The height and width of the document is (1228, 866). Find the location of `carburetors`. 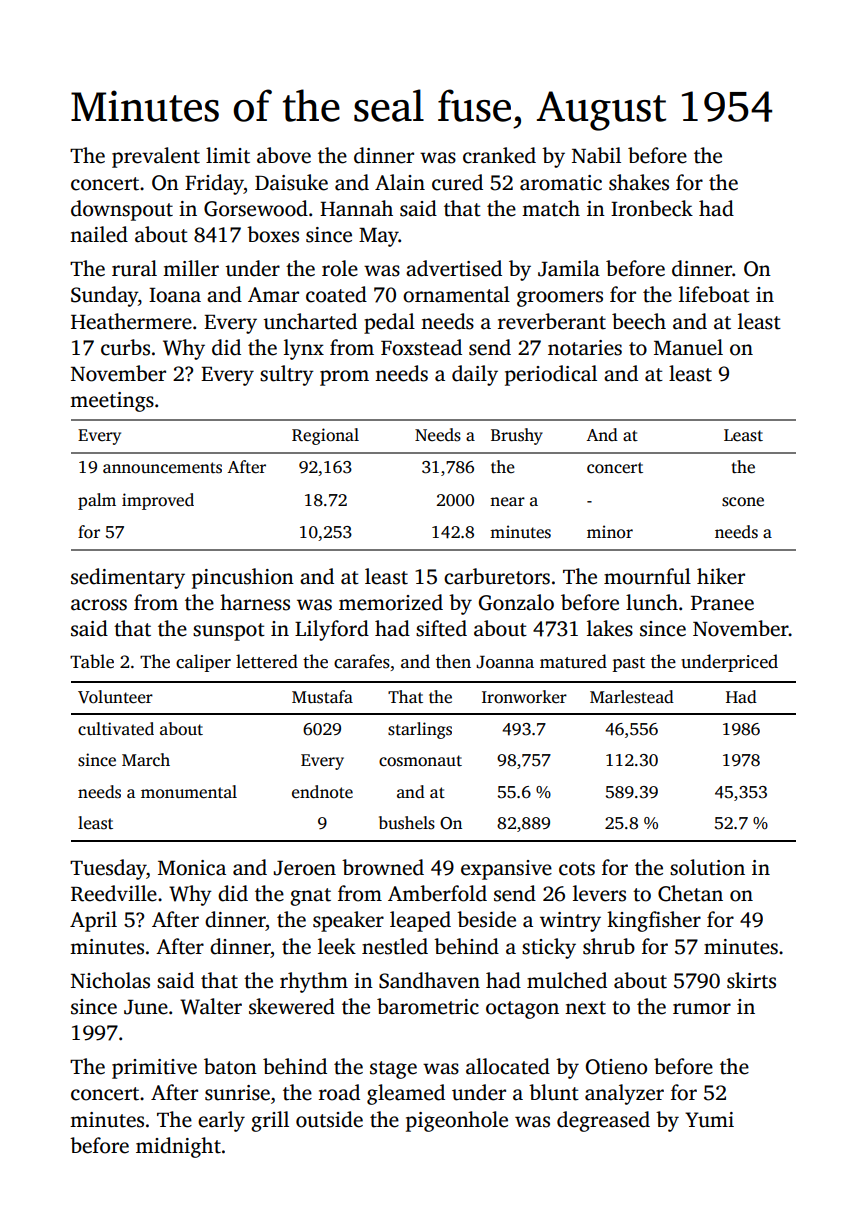

carburetors is located at coordinates (497, 576).
